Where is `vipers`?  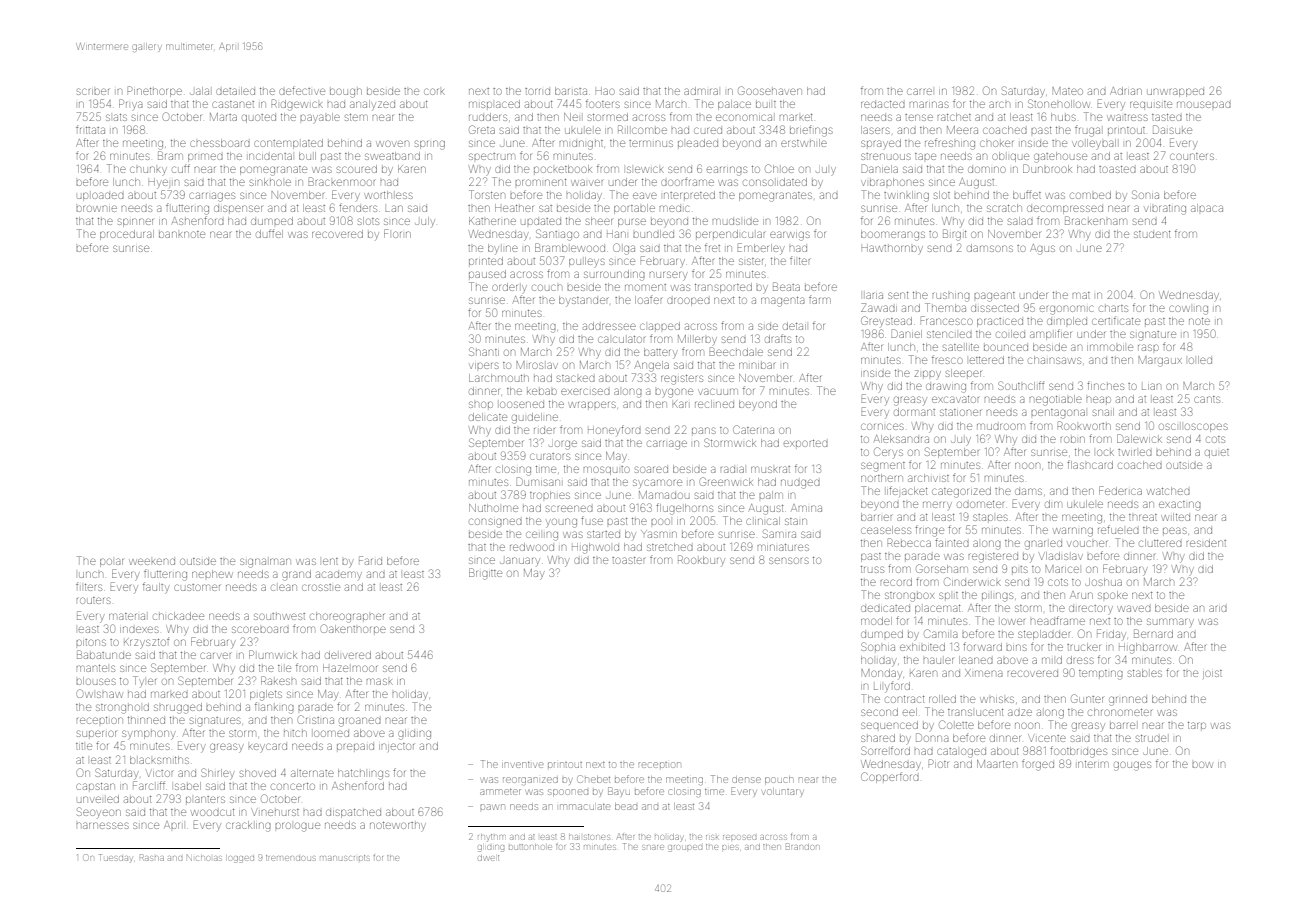 vipers is located at coordinates (484, 365).
